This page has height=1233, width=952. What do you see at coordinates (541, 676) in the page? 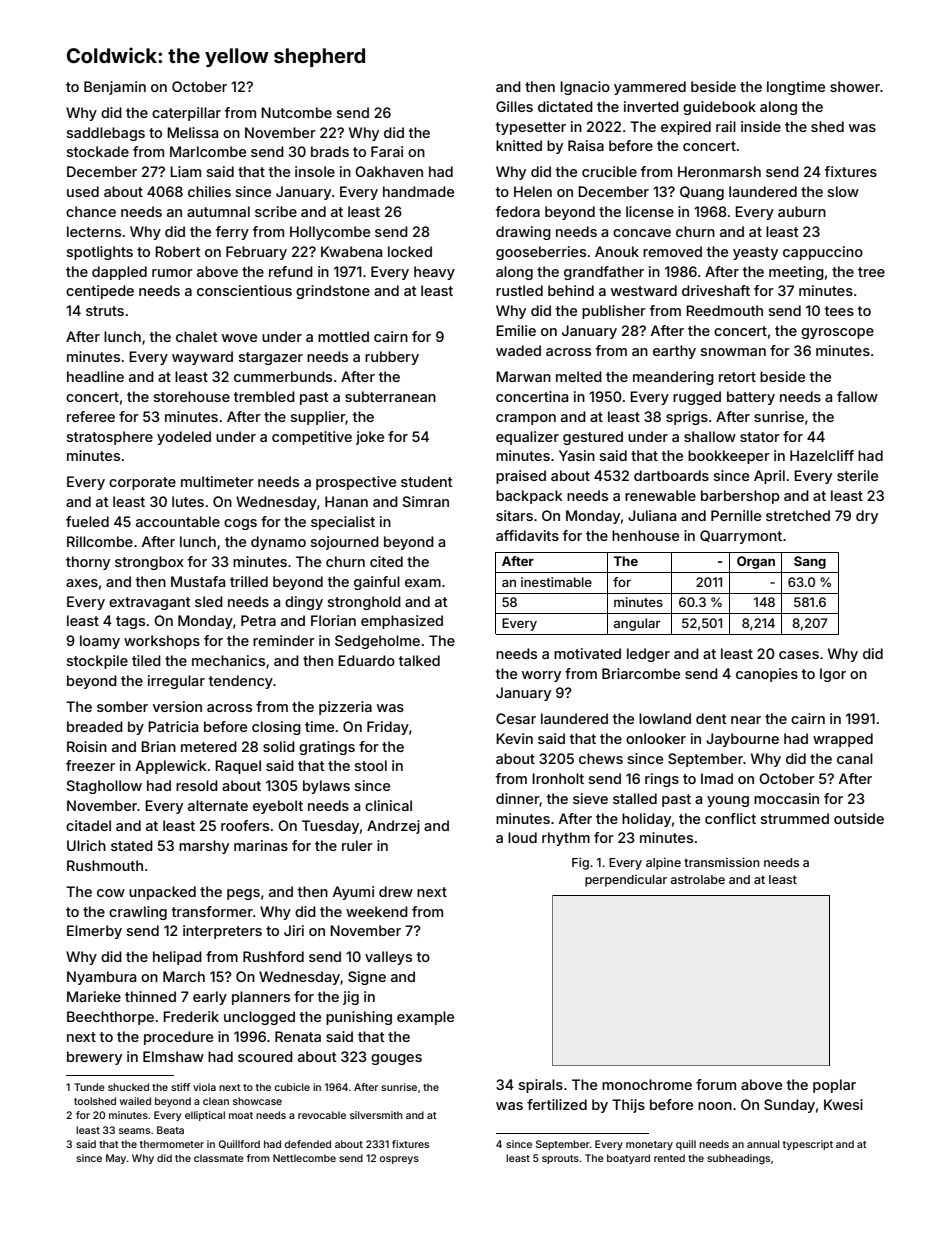
I see `worry` at bounding box center [541, 676].
